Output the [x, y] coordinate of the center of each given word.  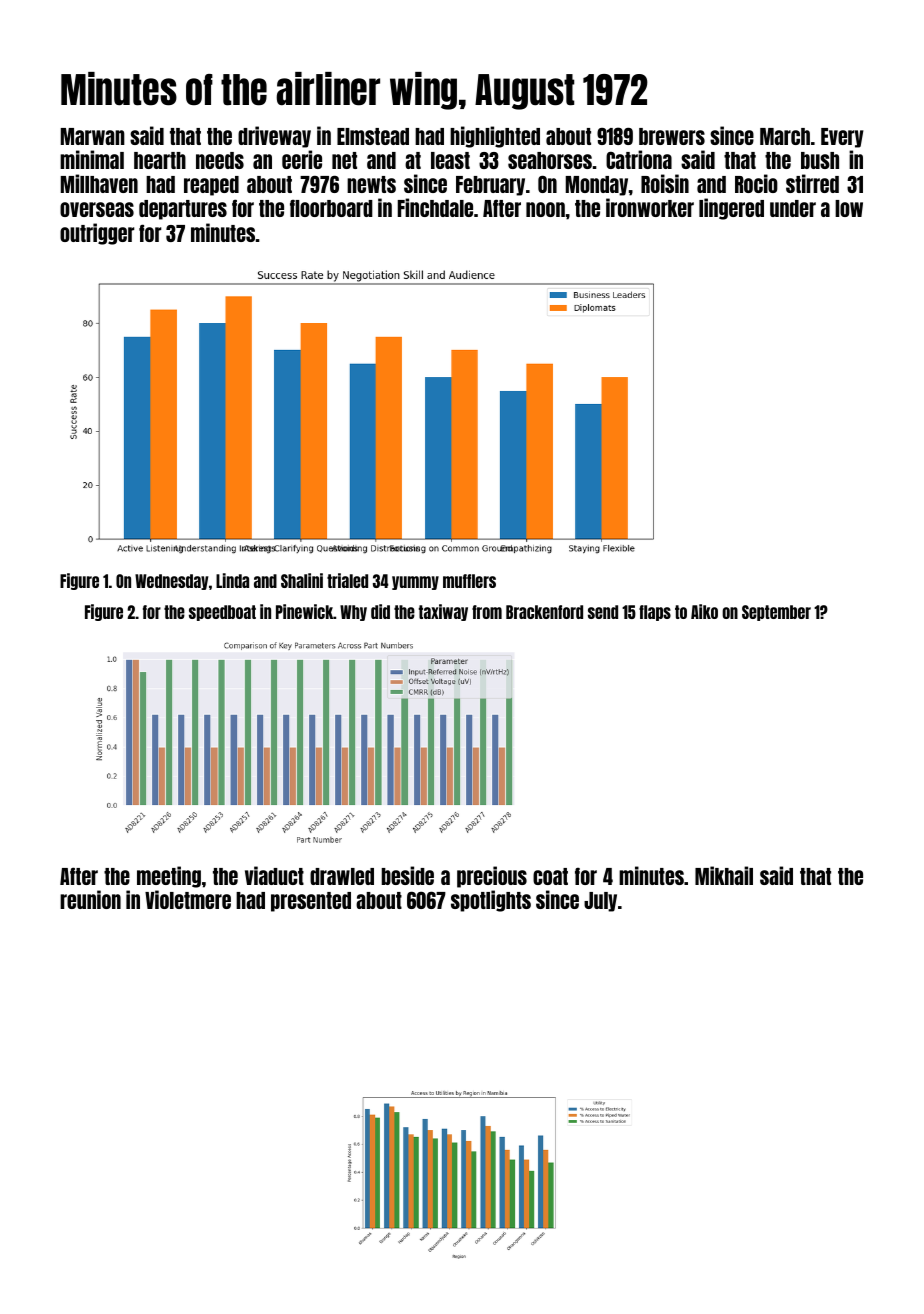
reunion [90, 899]
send [603, 612]
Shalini [302, 580]
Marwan [93, 136]
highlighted [495, 137]
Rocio [756, 183]
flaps [655, 613]
